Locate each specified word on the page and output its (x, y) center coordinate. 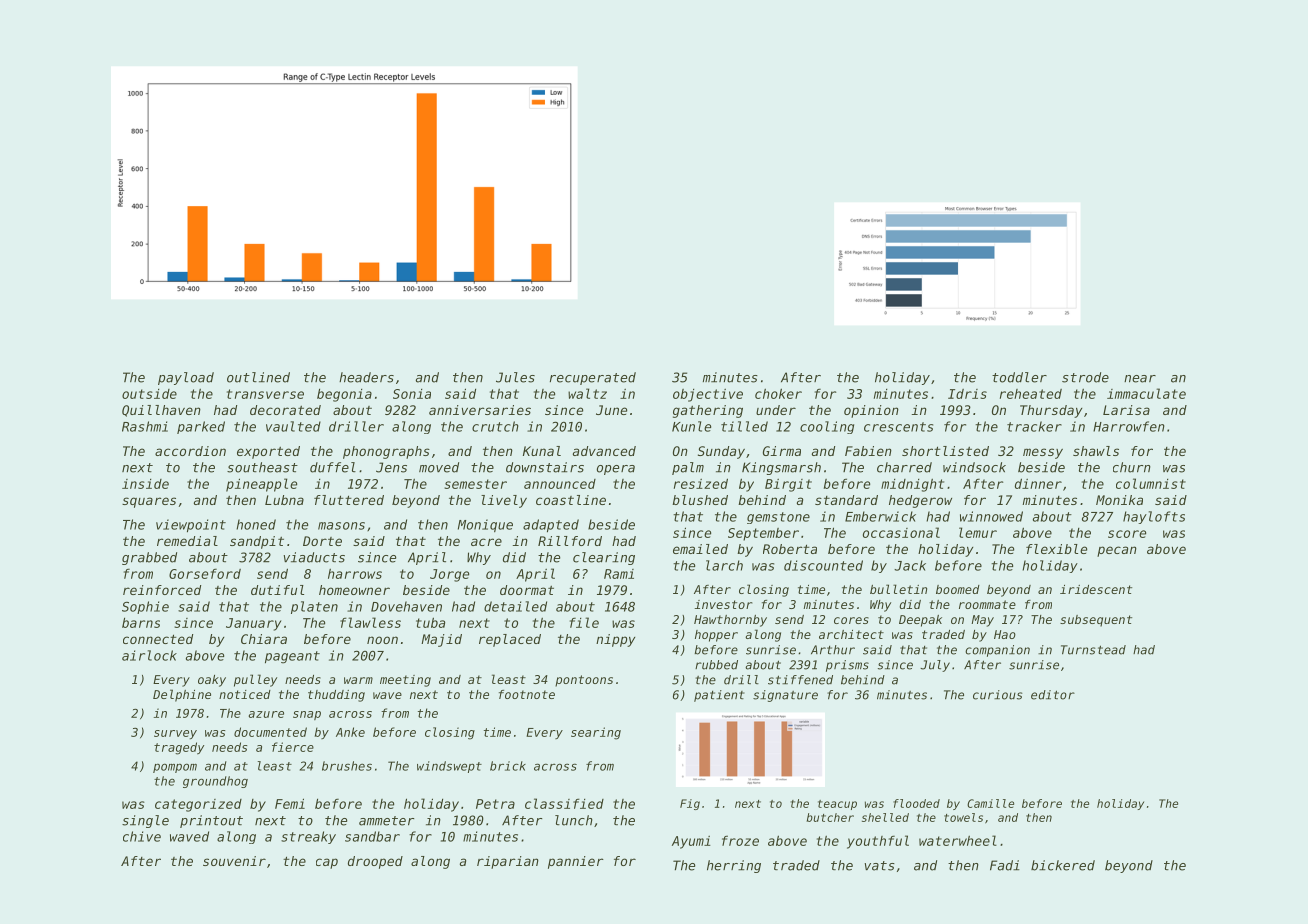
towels (963, 817)
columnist (1151, 483)
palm (688, 468)
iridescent (1096, 589)
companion (997, 651)
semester (475, 484)
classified (564, 803)
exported (268, 452)
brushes (347, 766)
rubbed (716, 665)
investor (723, 604)
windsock (974, 467)
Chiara (264, 639)
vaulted (293, 426)
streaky (308, 837)
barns (141, 622)
